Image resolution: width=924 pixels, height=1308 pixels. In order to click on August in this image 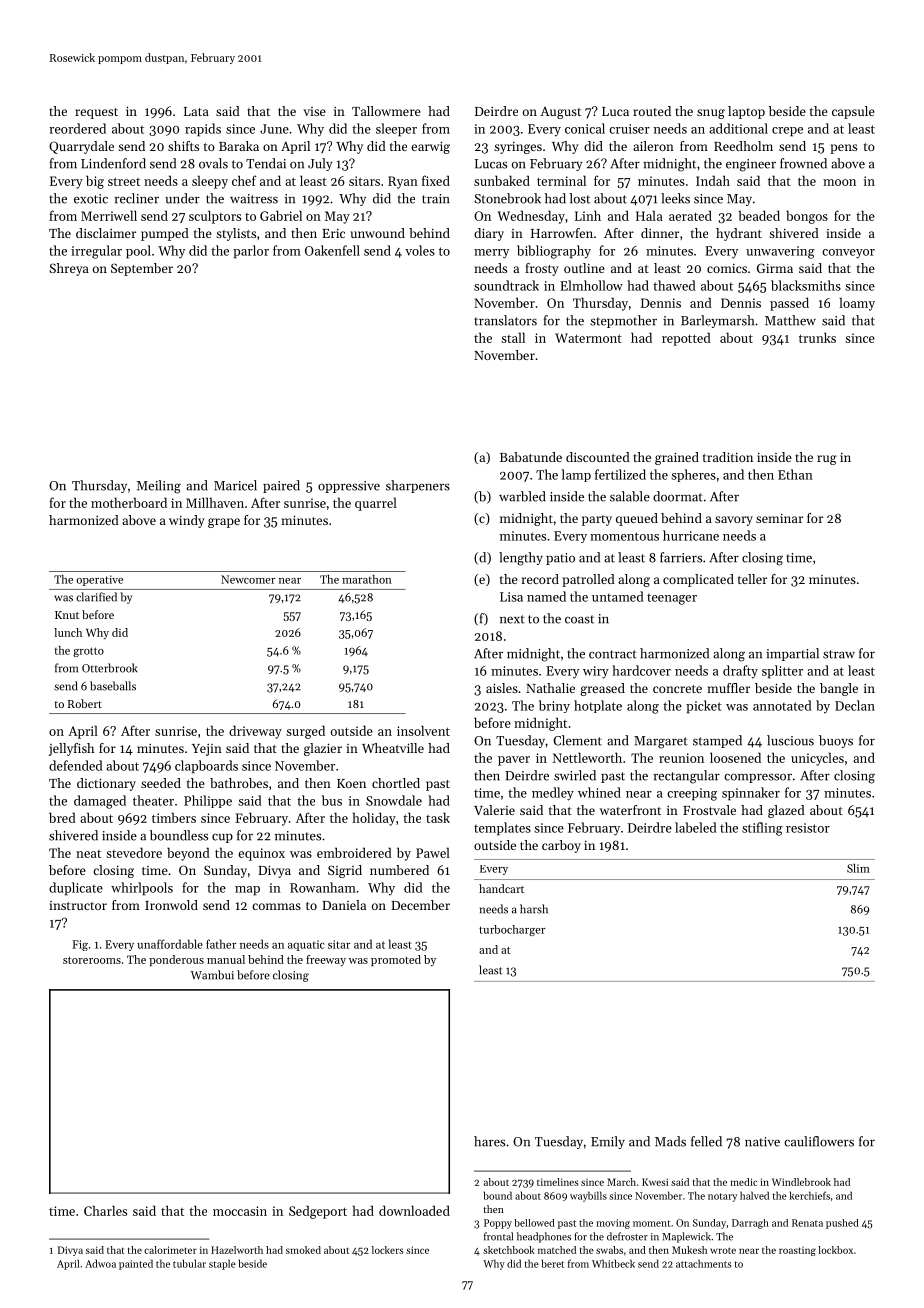, I will do `click(560, 113)`.
